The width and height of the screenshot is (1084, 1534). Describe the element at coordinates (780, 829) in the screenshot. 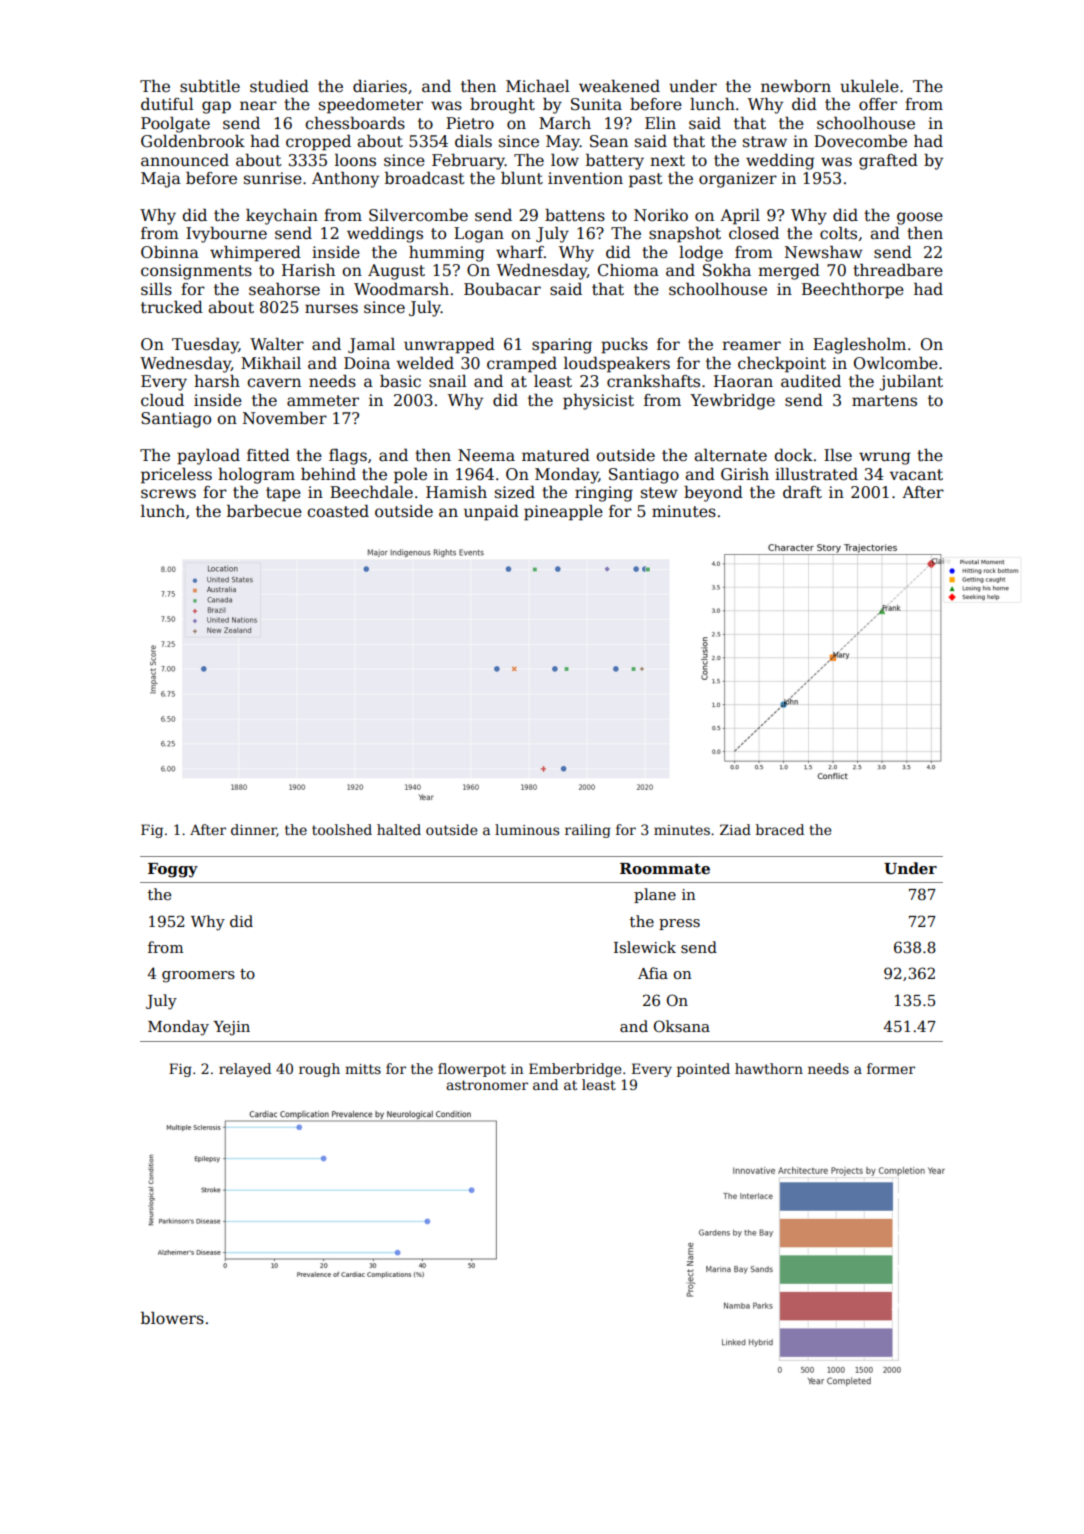

I see `braced` at that location.
